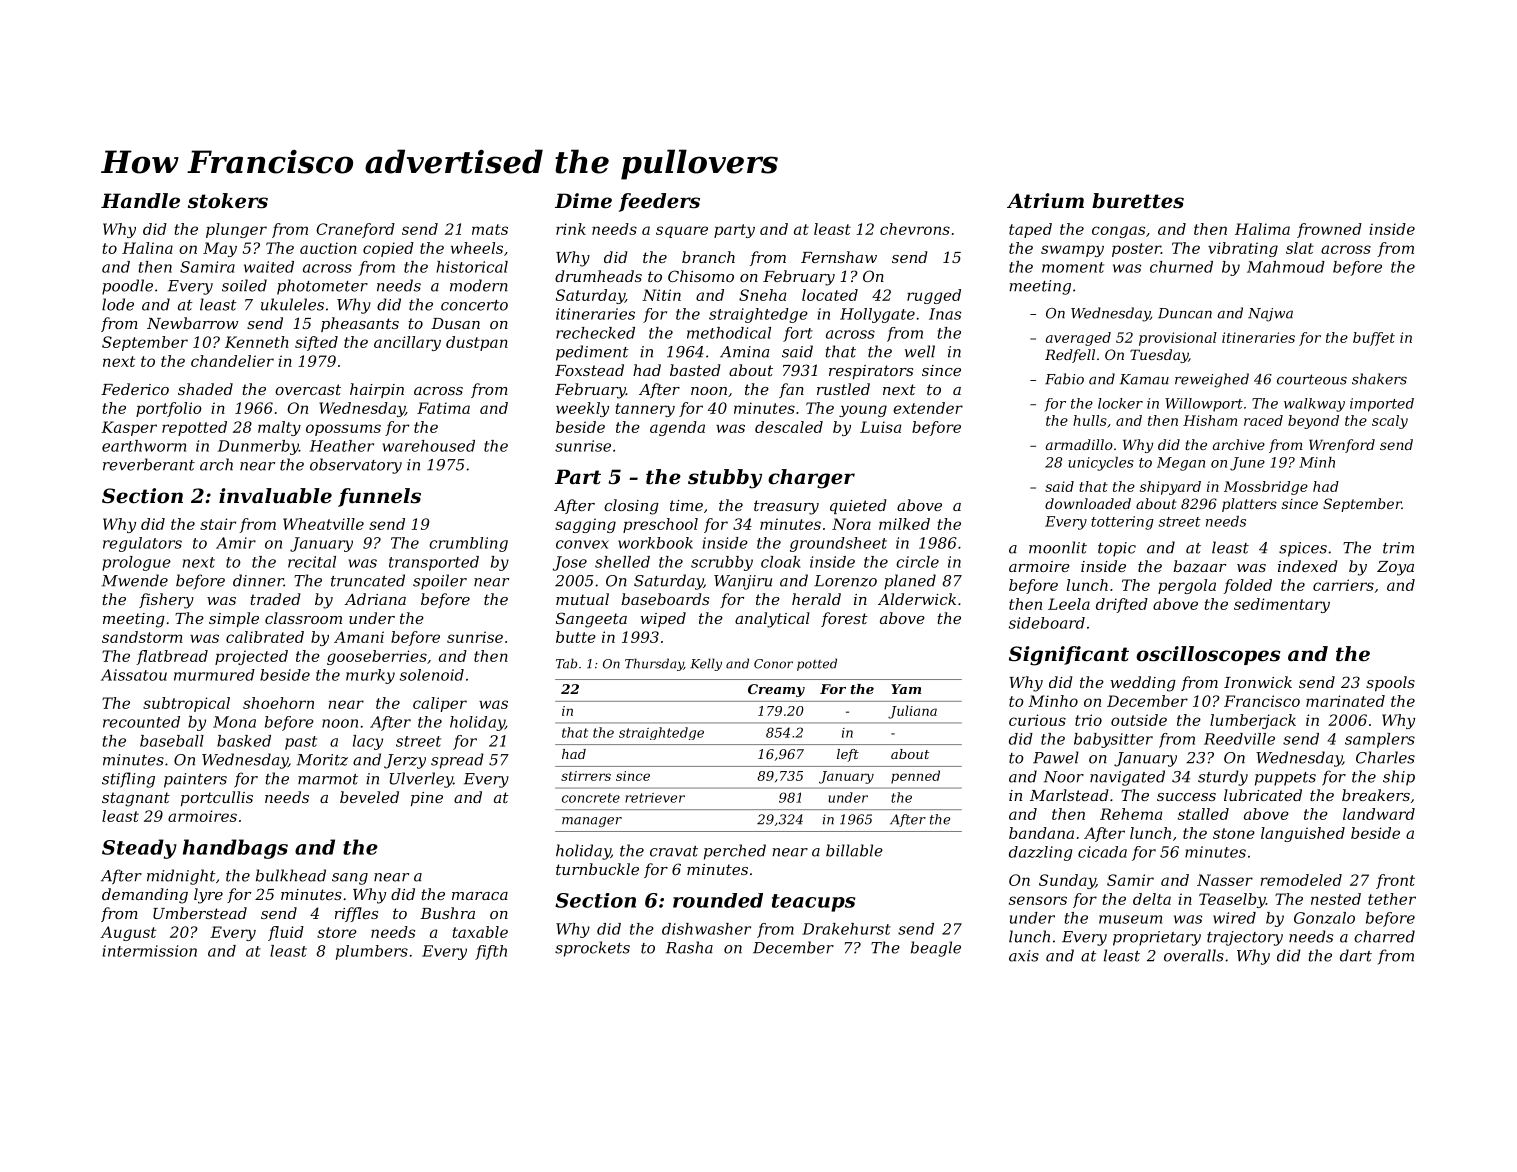 This screenshot has width=1517, height=1172. Describe the element at coordinates (372, 952) in the screenshot. I see `plumbers` at that location.
